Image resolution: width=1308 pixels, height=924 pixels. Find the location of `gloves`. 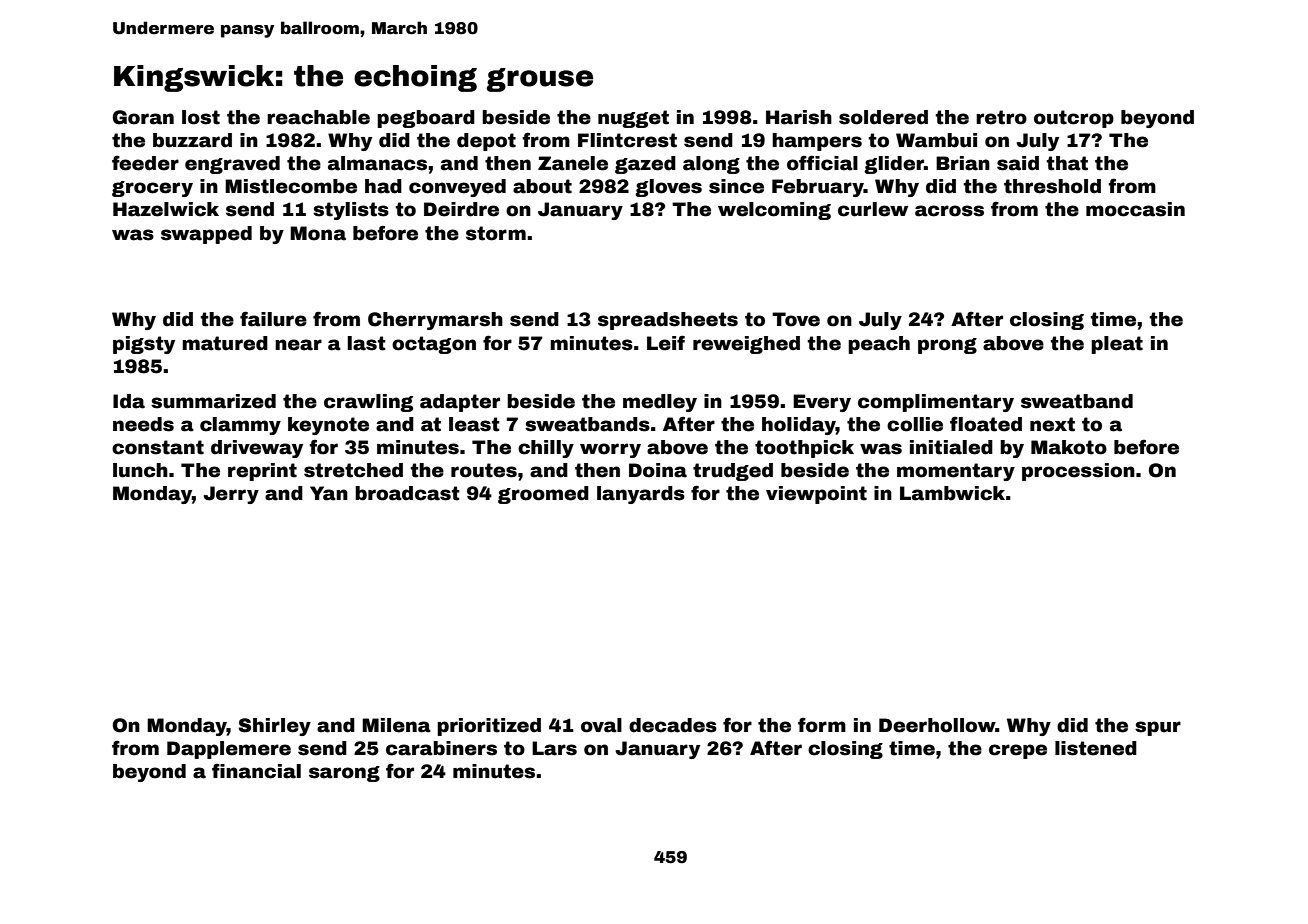

gloves is located at coordinates (668, 188).
